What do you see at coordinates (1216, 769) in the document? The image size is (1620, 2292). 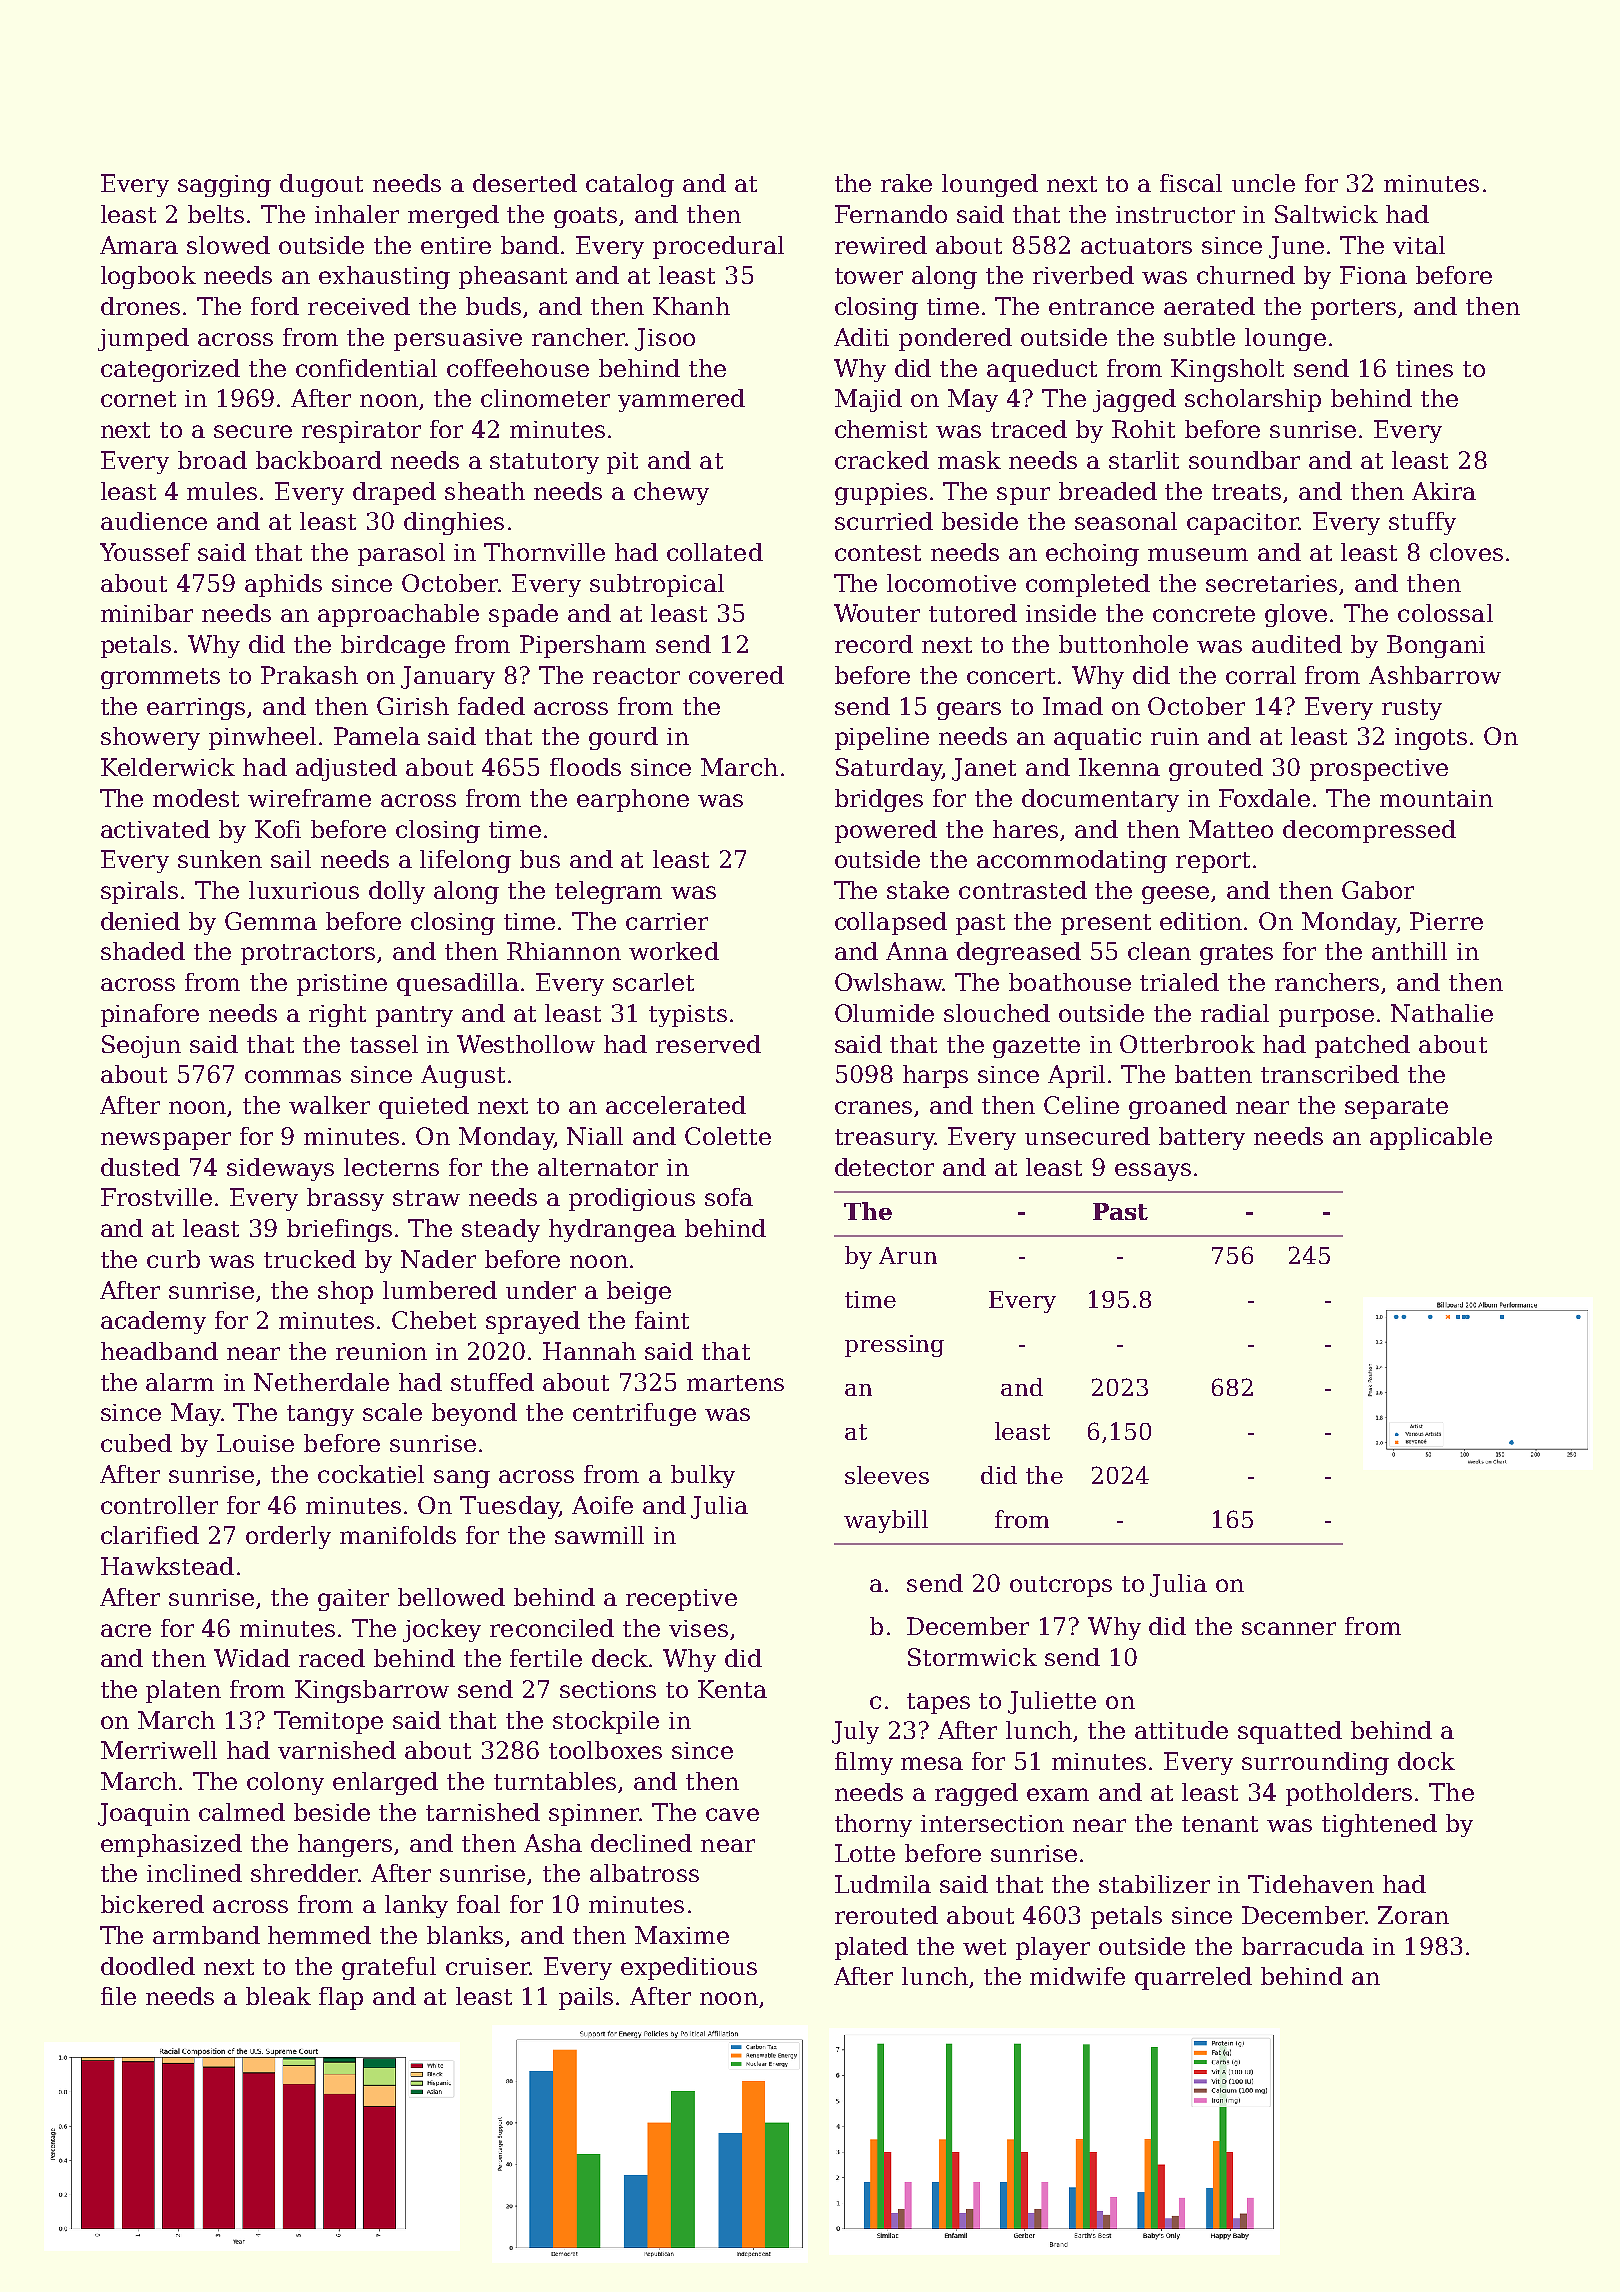 I see `grouted` at bounding box center [1216, 769].
